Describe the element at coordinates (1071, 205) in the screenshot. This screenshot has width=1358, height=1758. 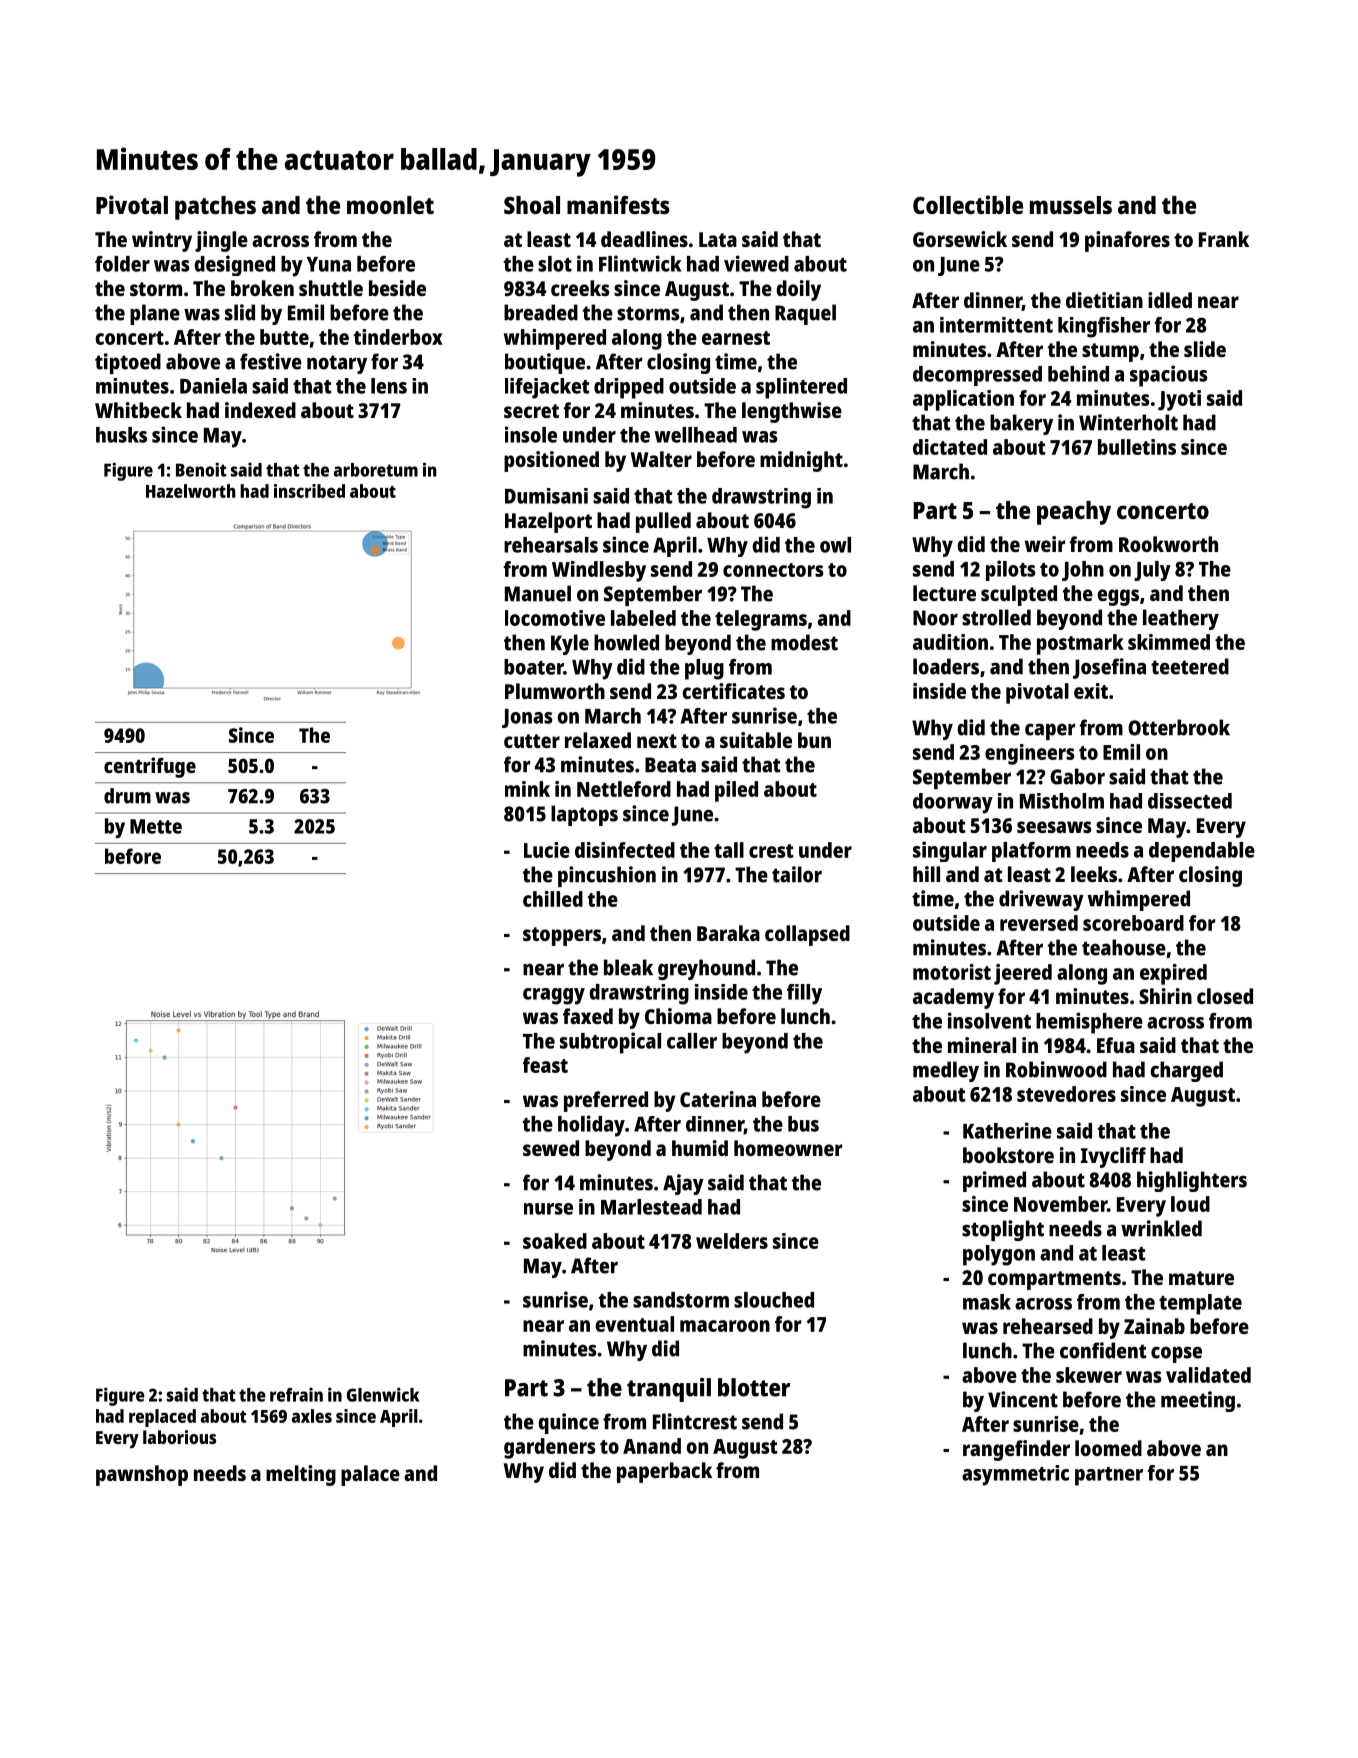
I see `mussels` at that location.
